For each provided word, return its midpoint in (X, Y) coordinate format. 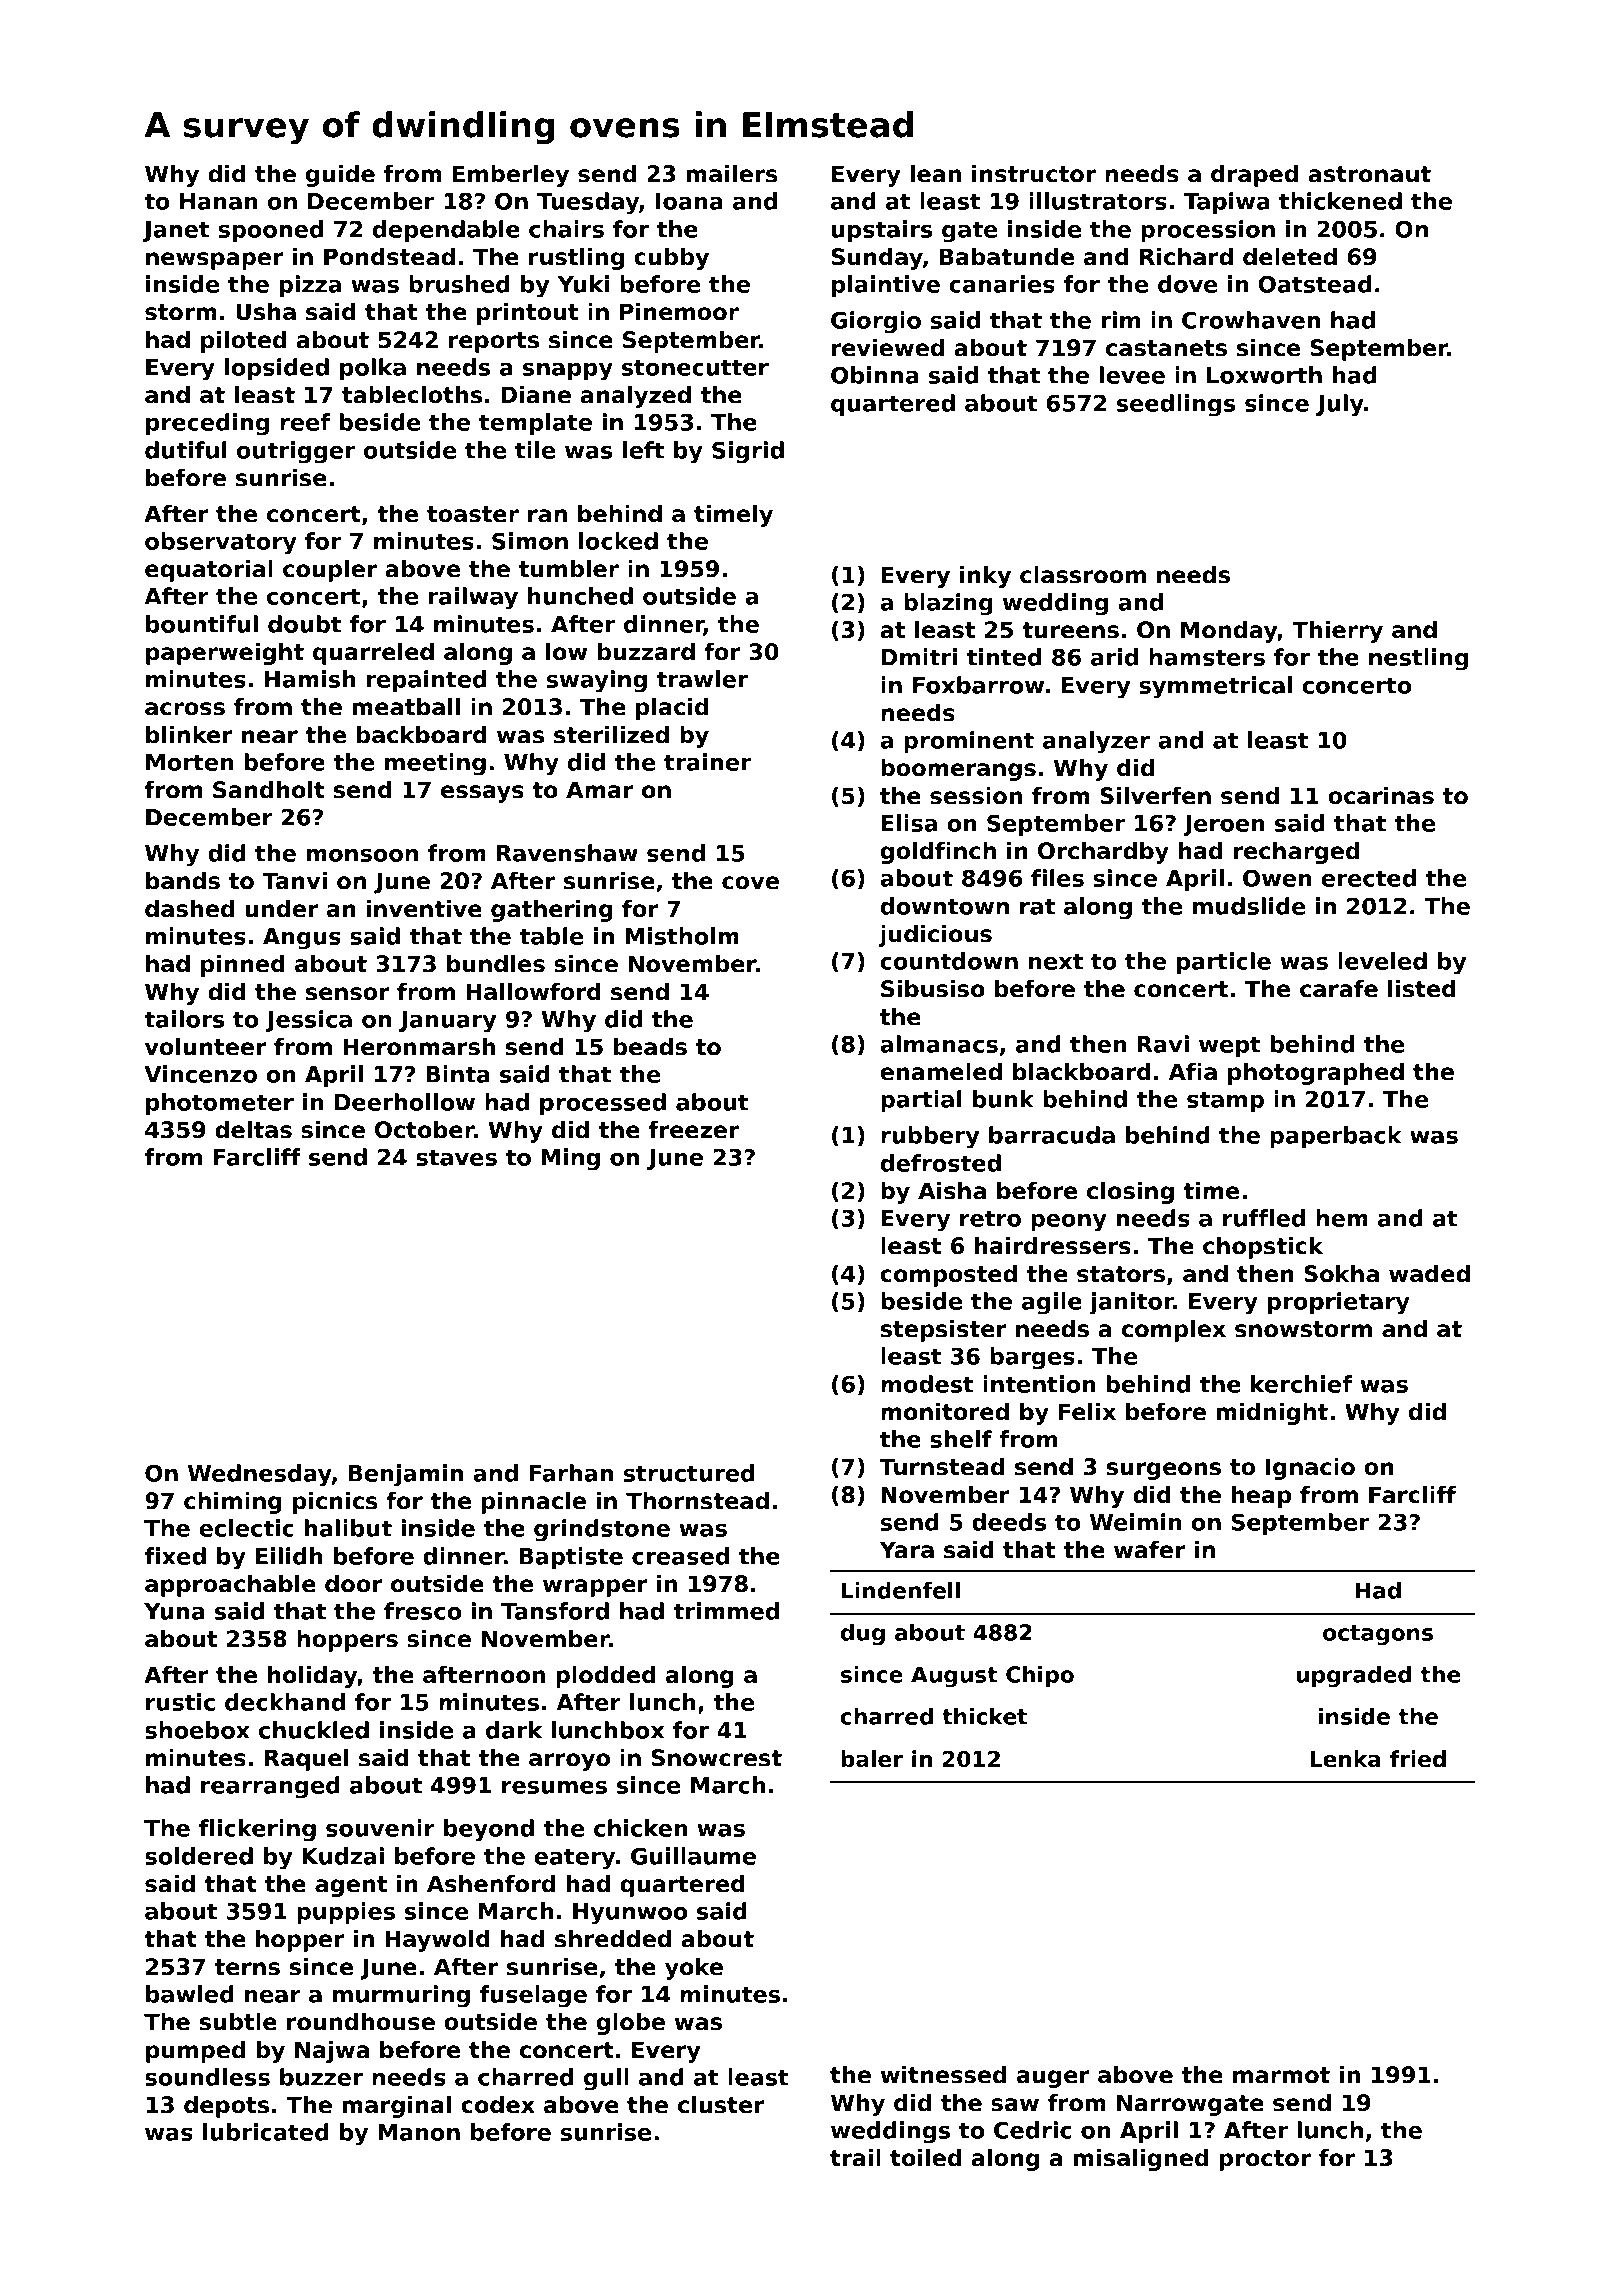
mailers (732, 174)
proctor (1265, 2160)
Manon (419, 2132)
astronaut (1369, 174)
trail (855, 2158)
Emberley (511, 176)
